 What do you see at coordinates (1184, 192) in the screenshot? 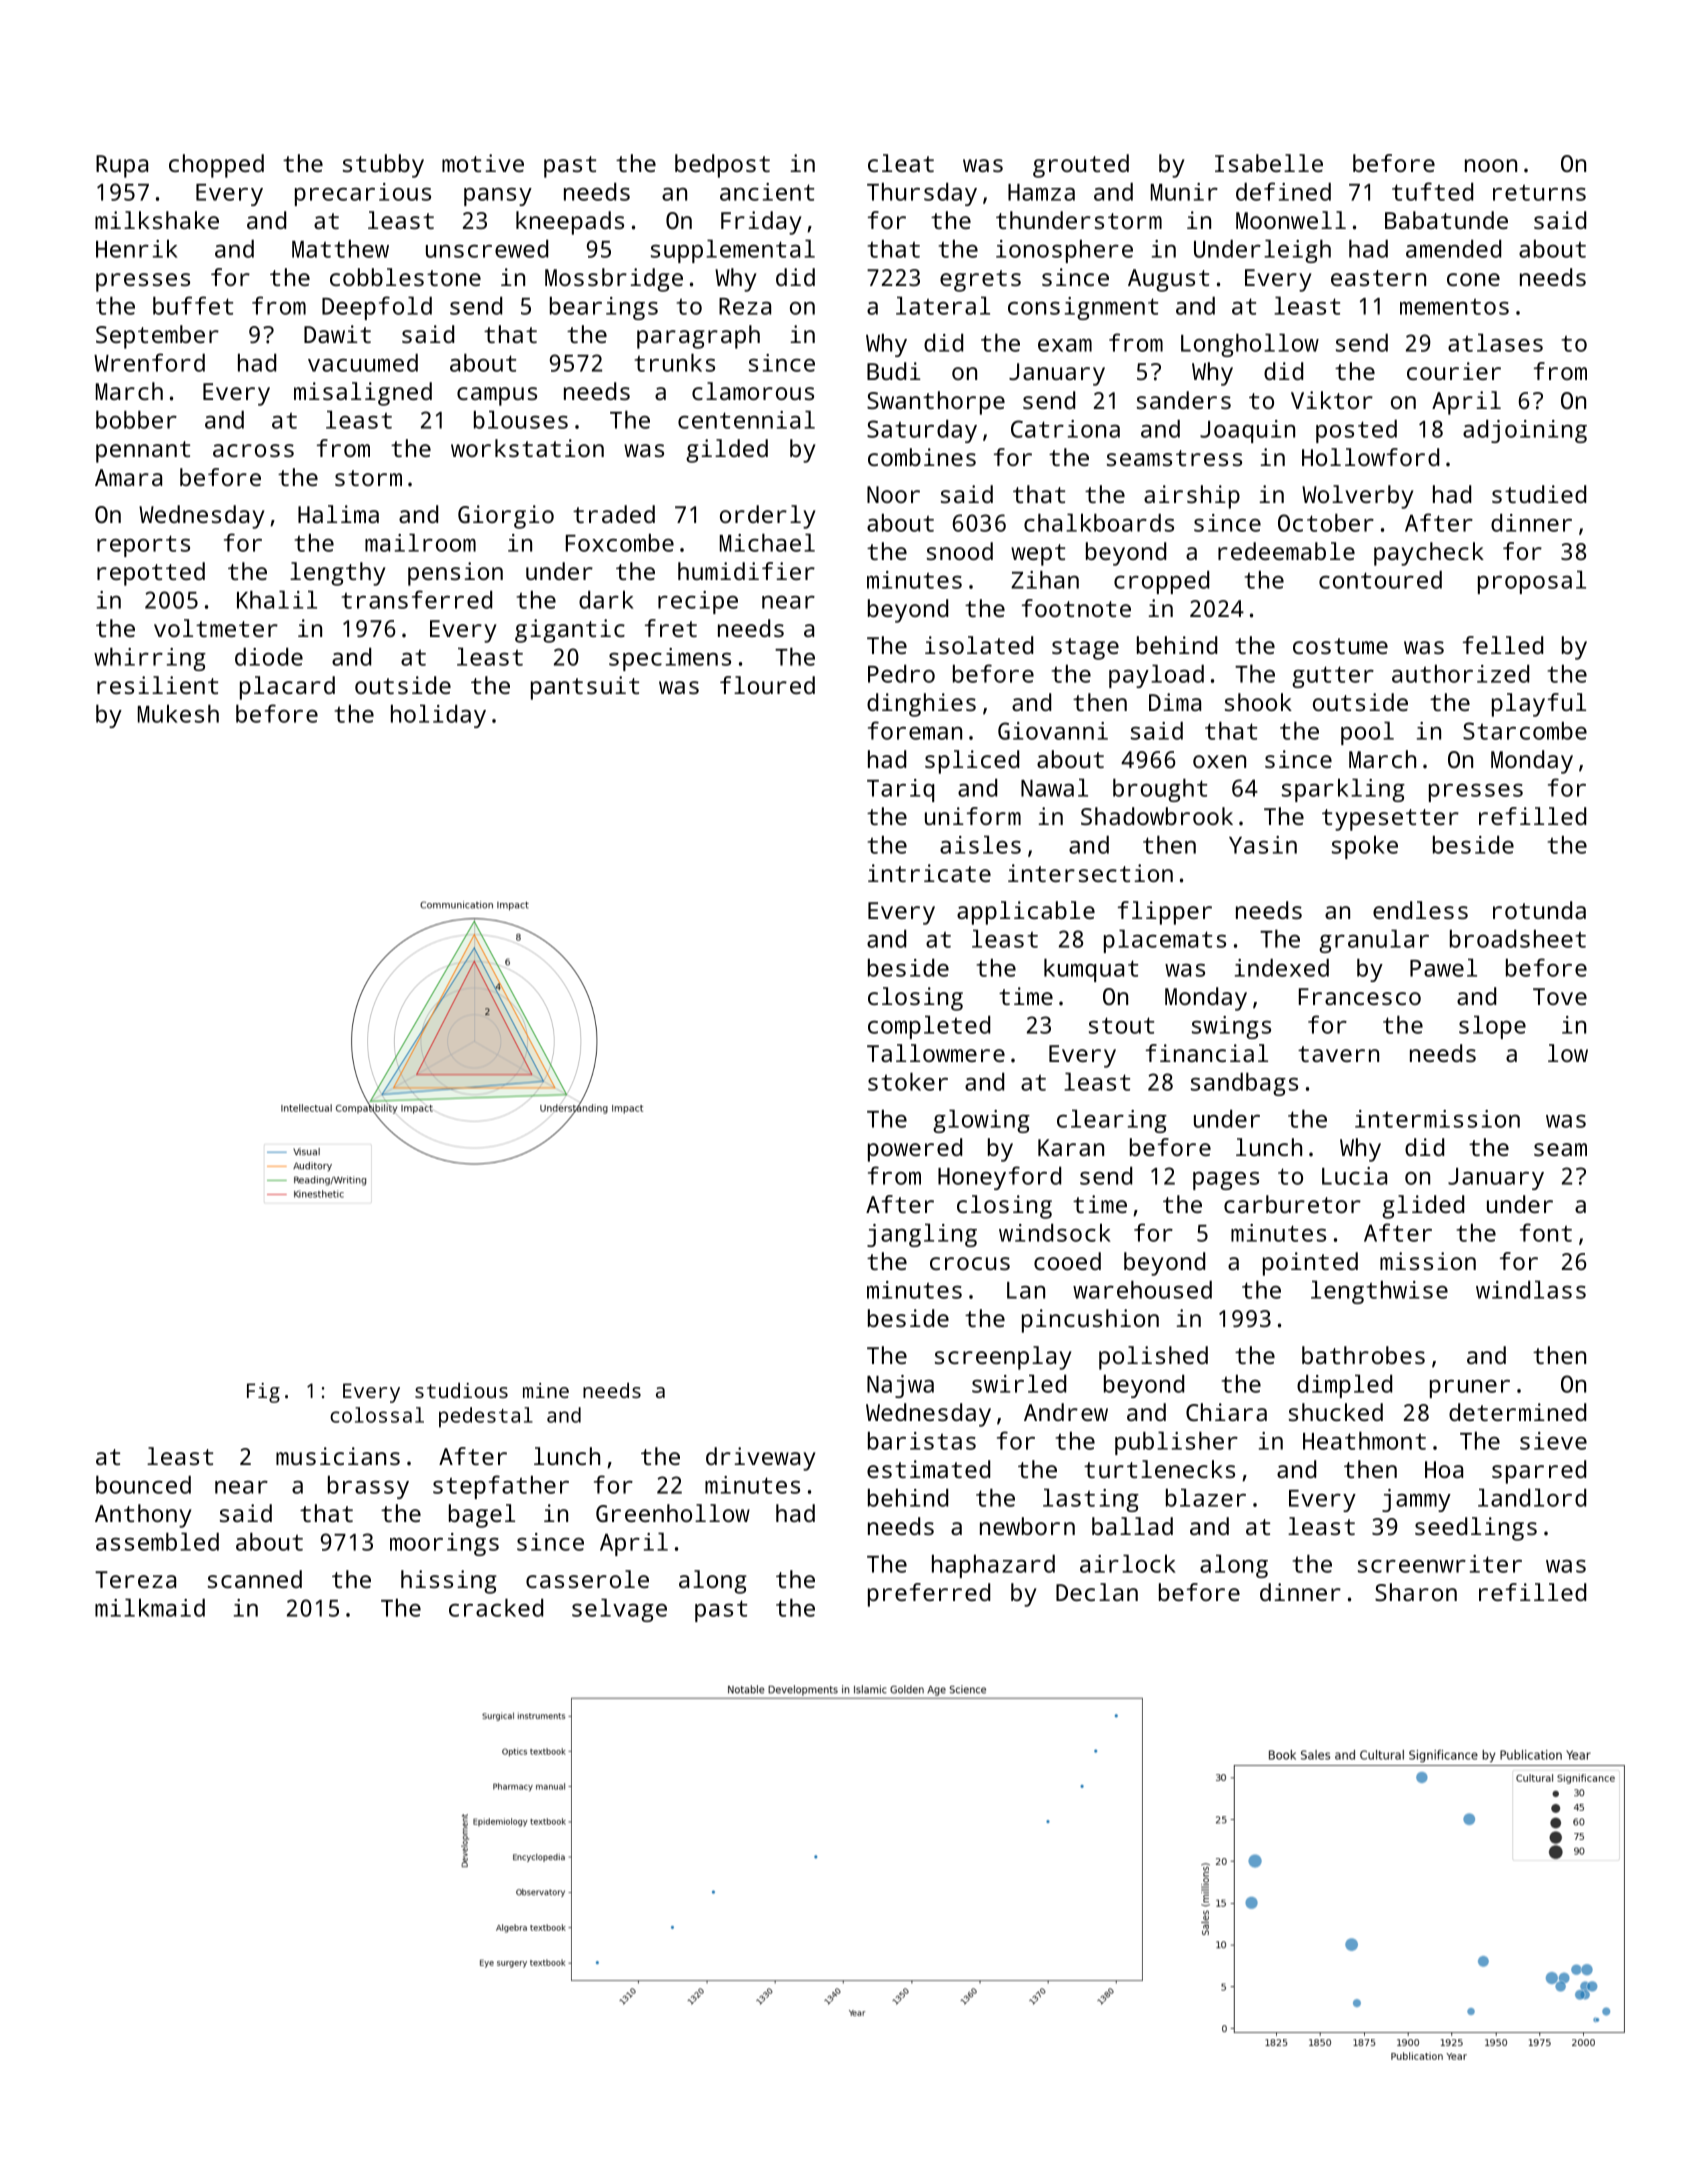
I see `Munir` at bounding box center [1184, 192].
